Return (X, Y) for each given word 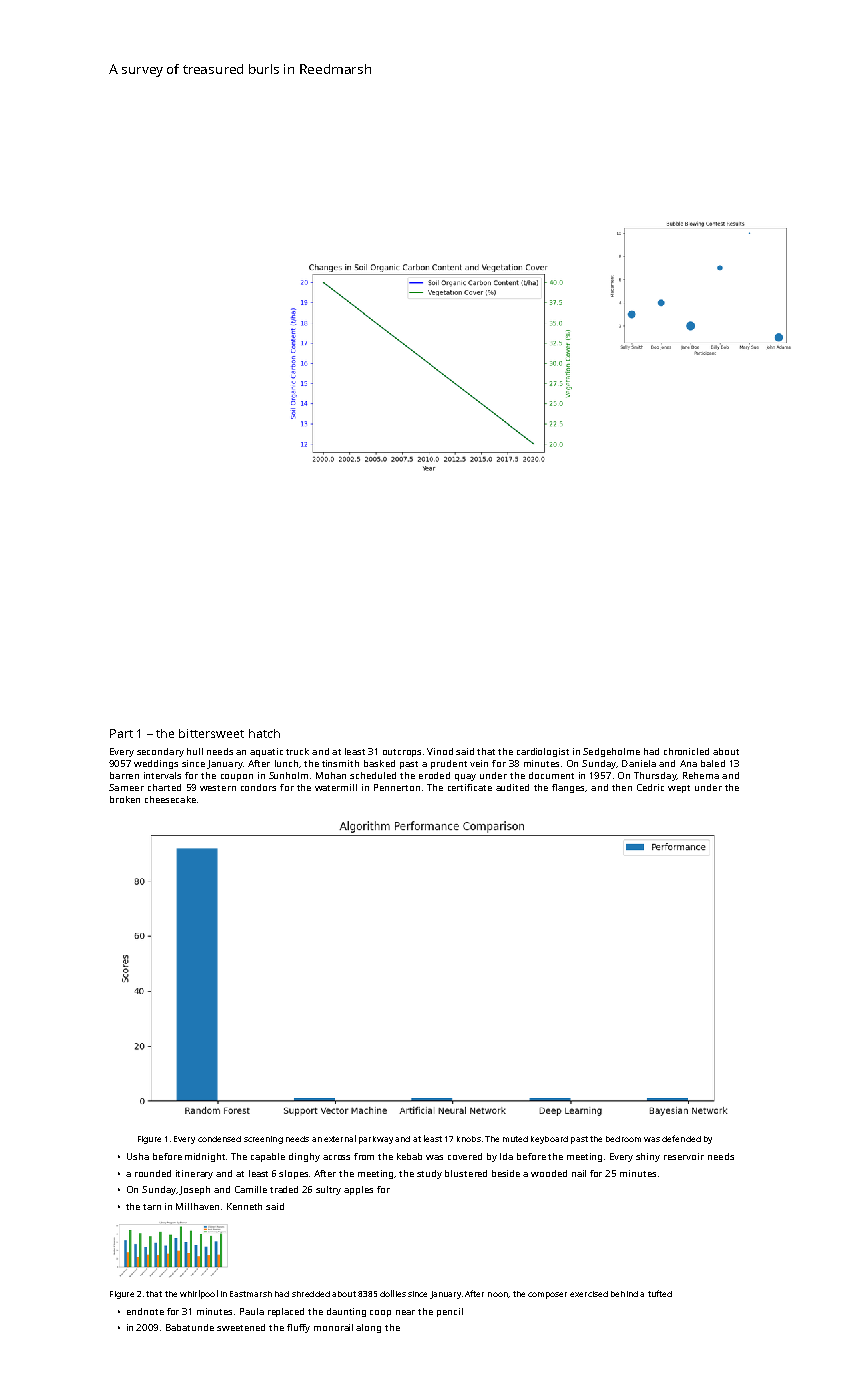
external (340, 1138)
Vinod (440, 751)
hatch (264, 733)
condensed (219, 1139)
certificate (470, 787)
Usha (138, 1156)
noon (498, 1294)
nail (579, 1173)
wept (679, 789)
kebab (409, 1156)
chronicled (686, 751)
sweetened (241, 1327)
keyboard (549, 1140)
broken (125, 799)
